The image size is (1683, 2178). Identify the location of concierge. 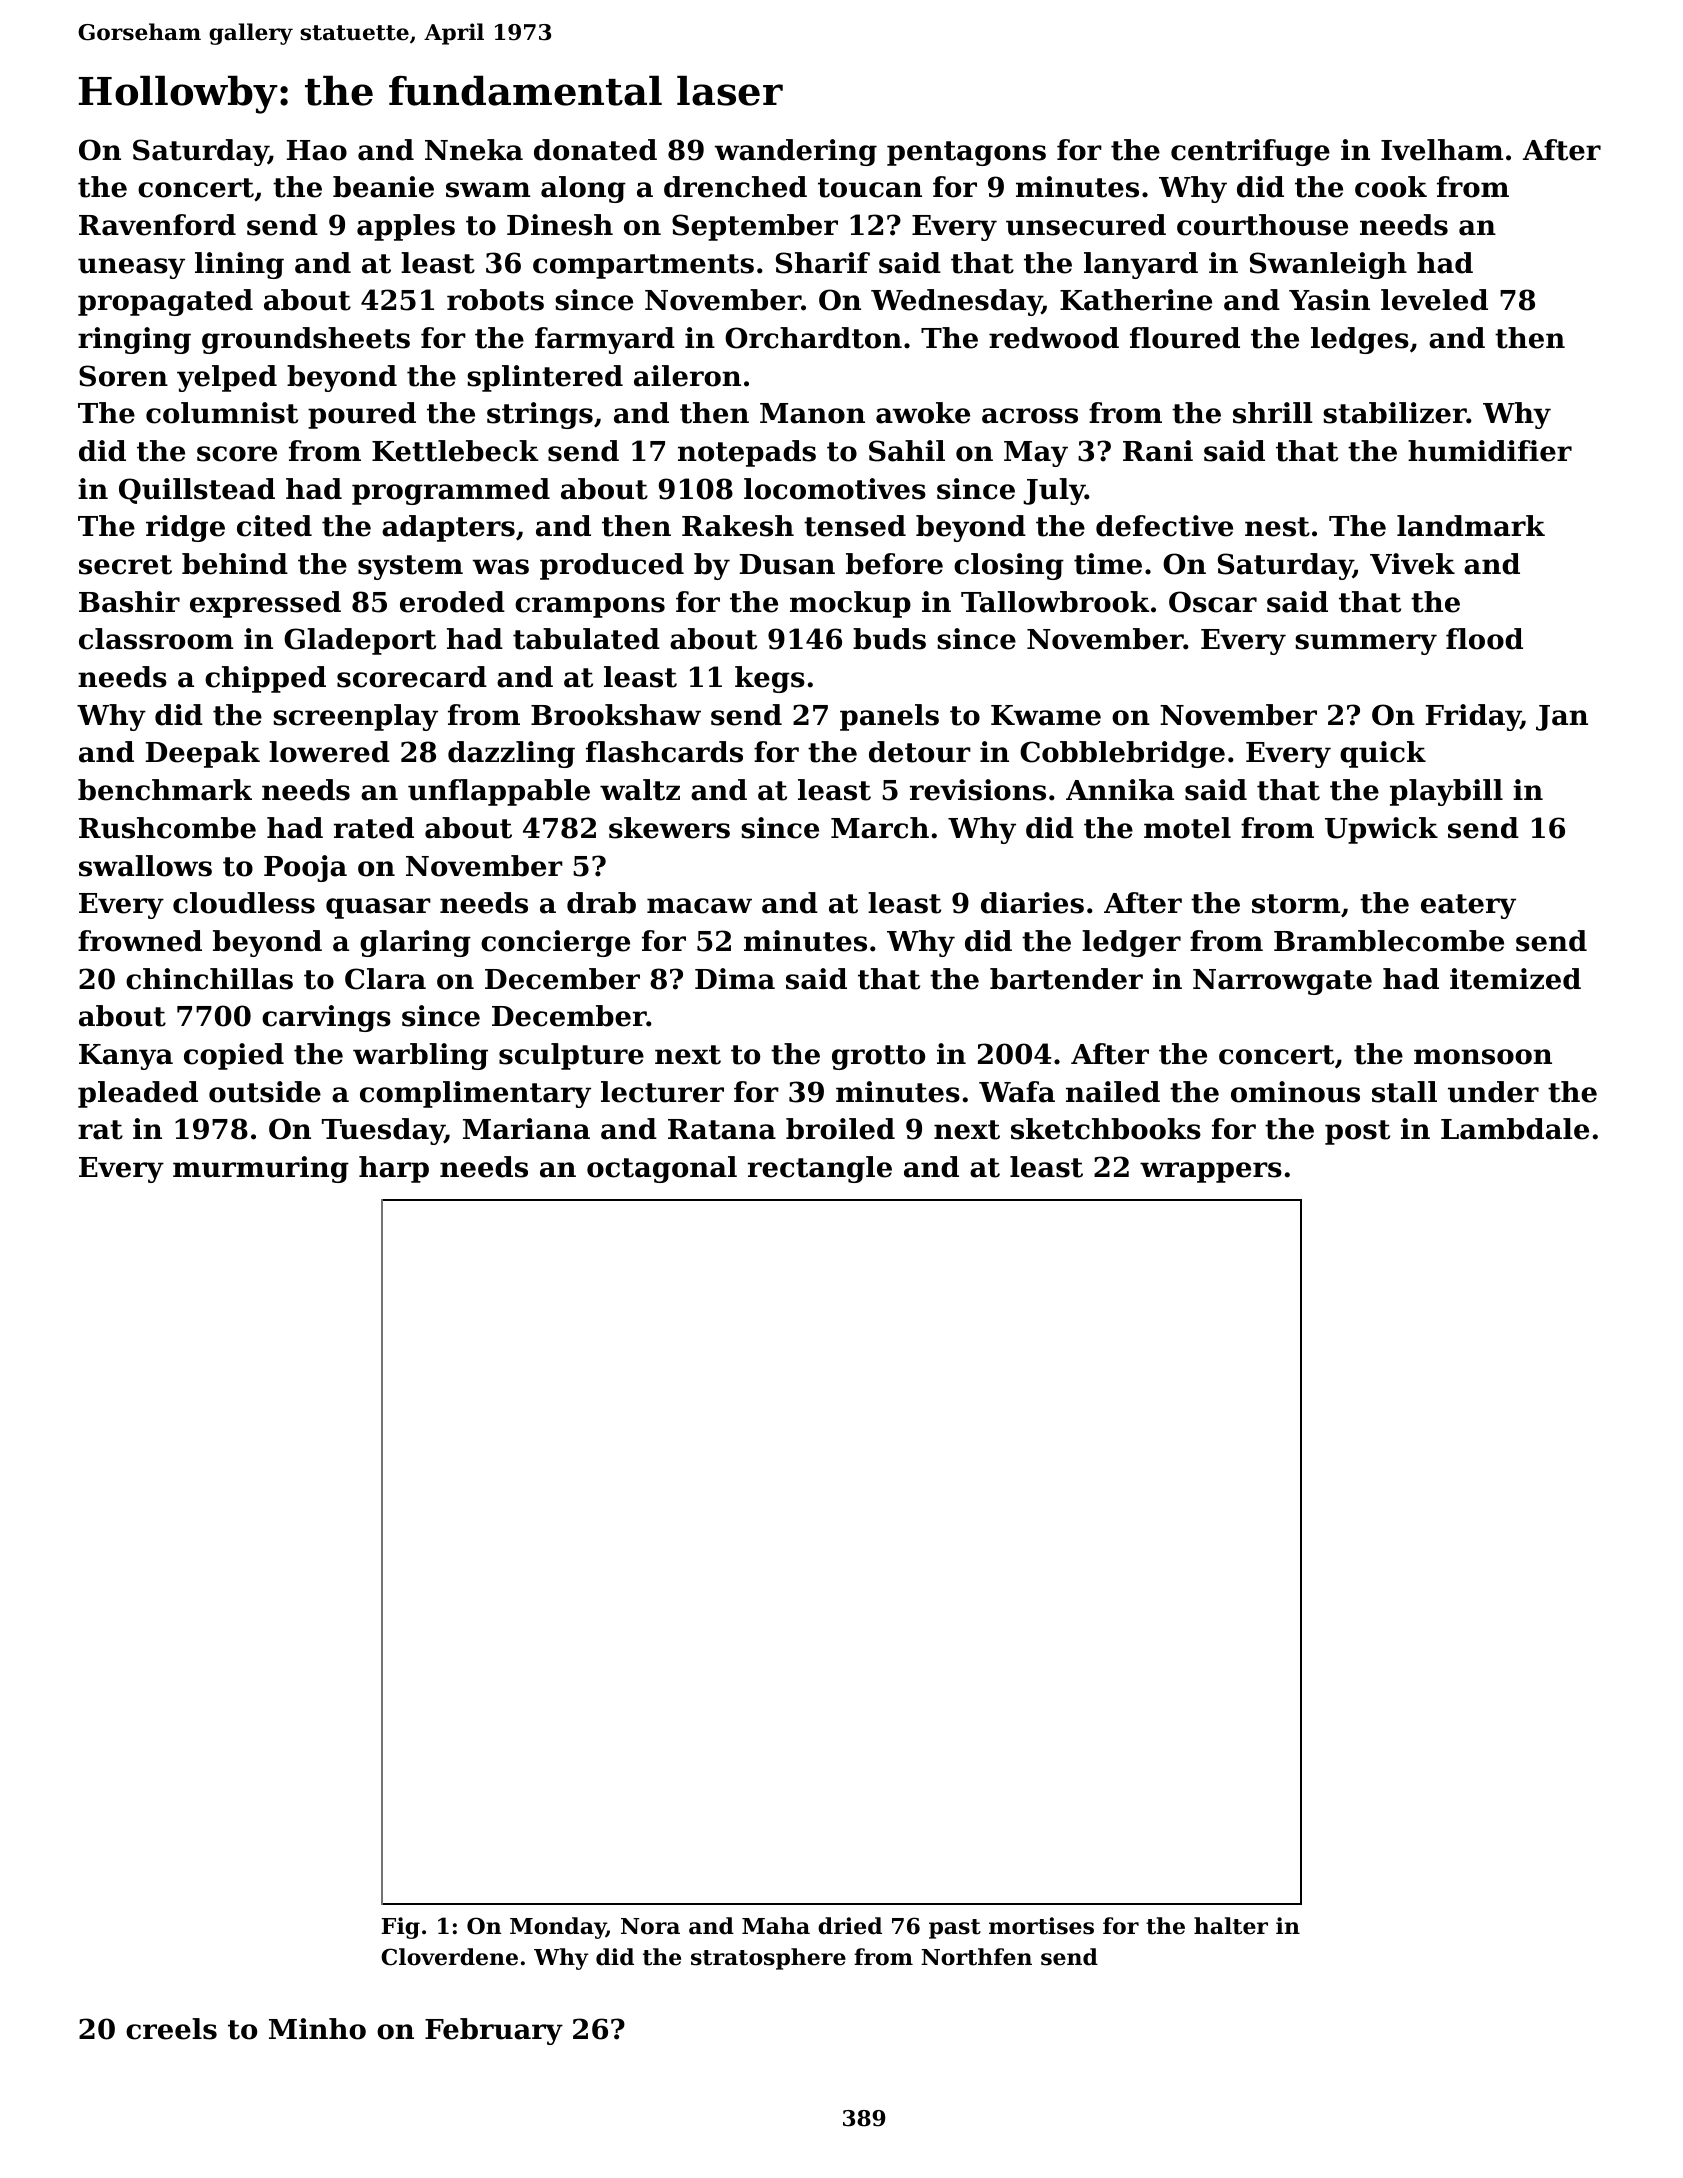
(555, 943).
